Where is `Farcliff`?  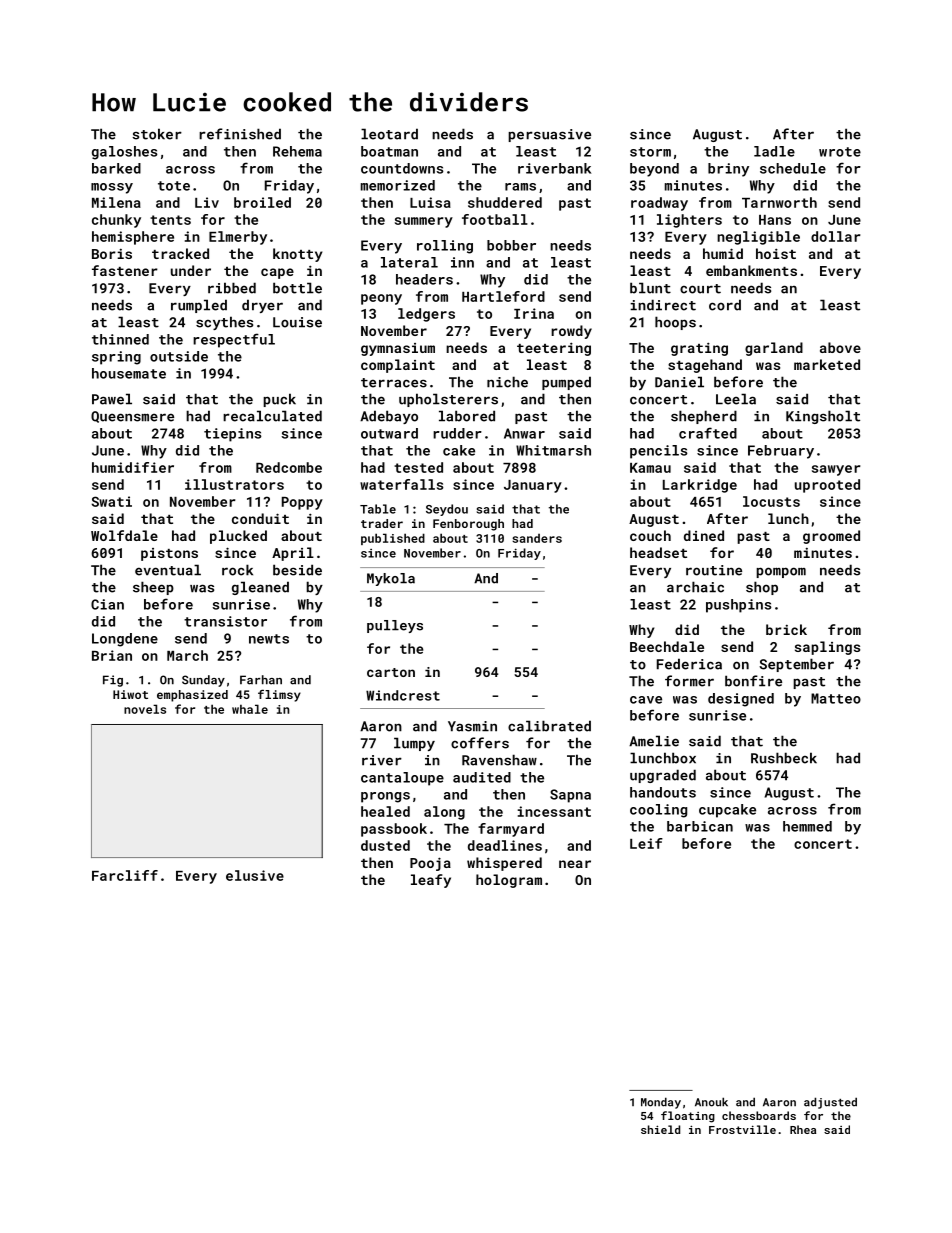 Farcliff is located at coordinates (125, 875).
